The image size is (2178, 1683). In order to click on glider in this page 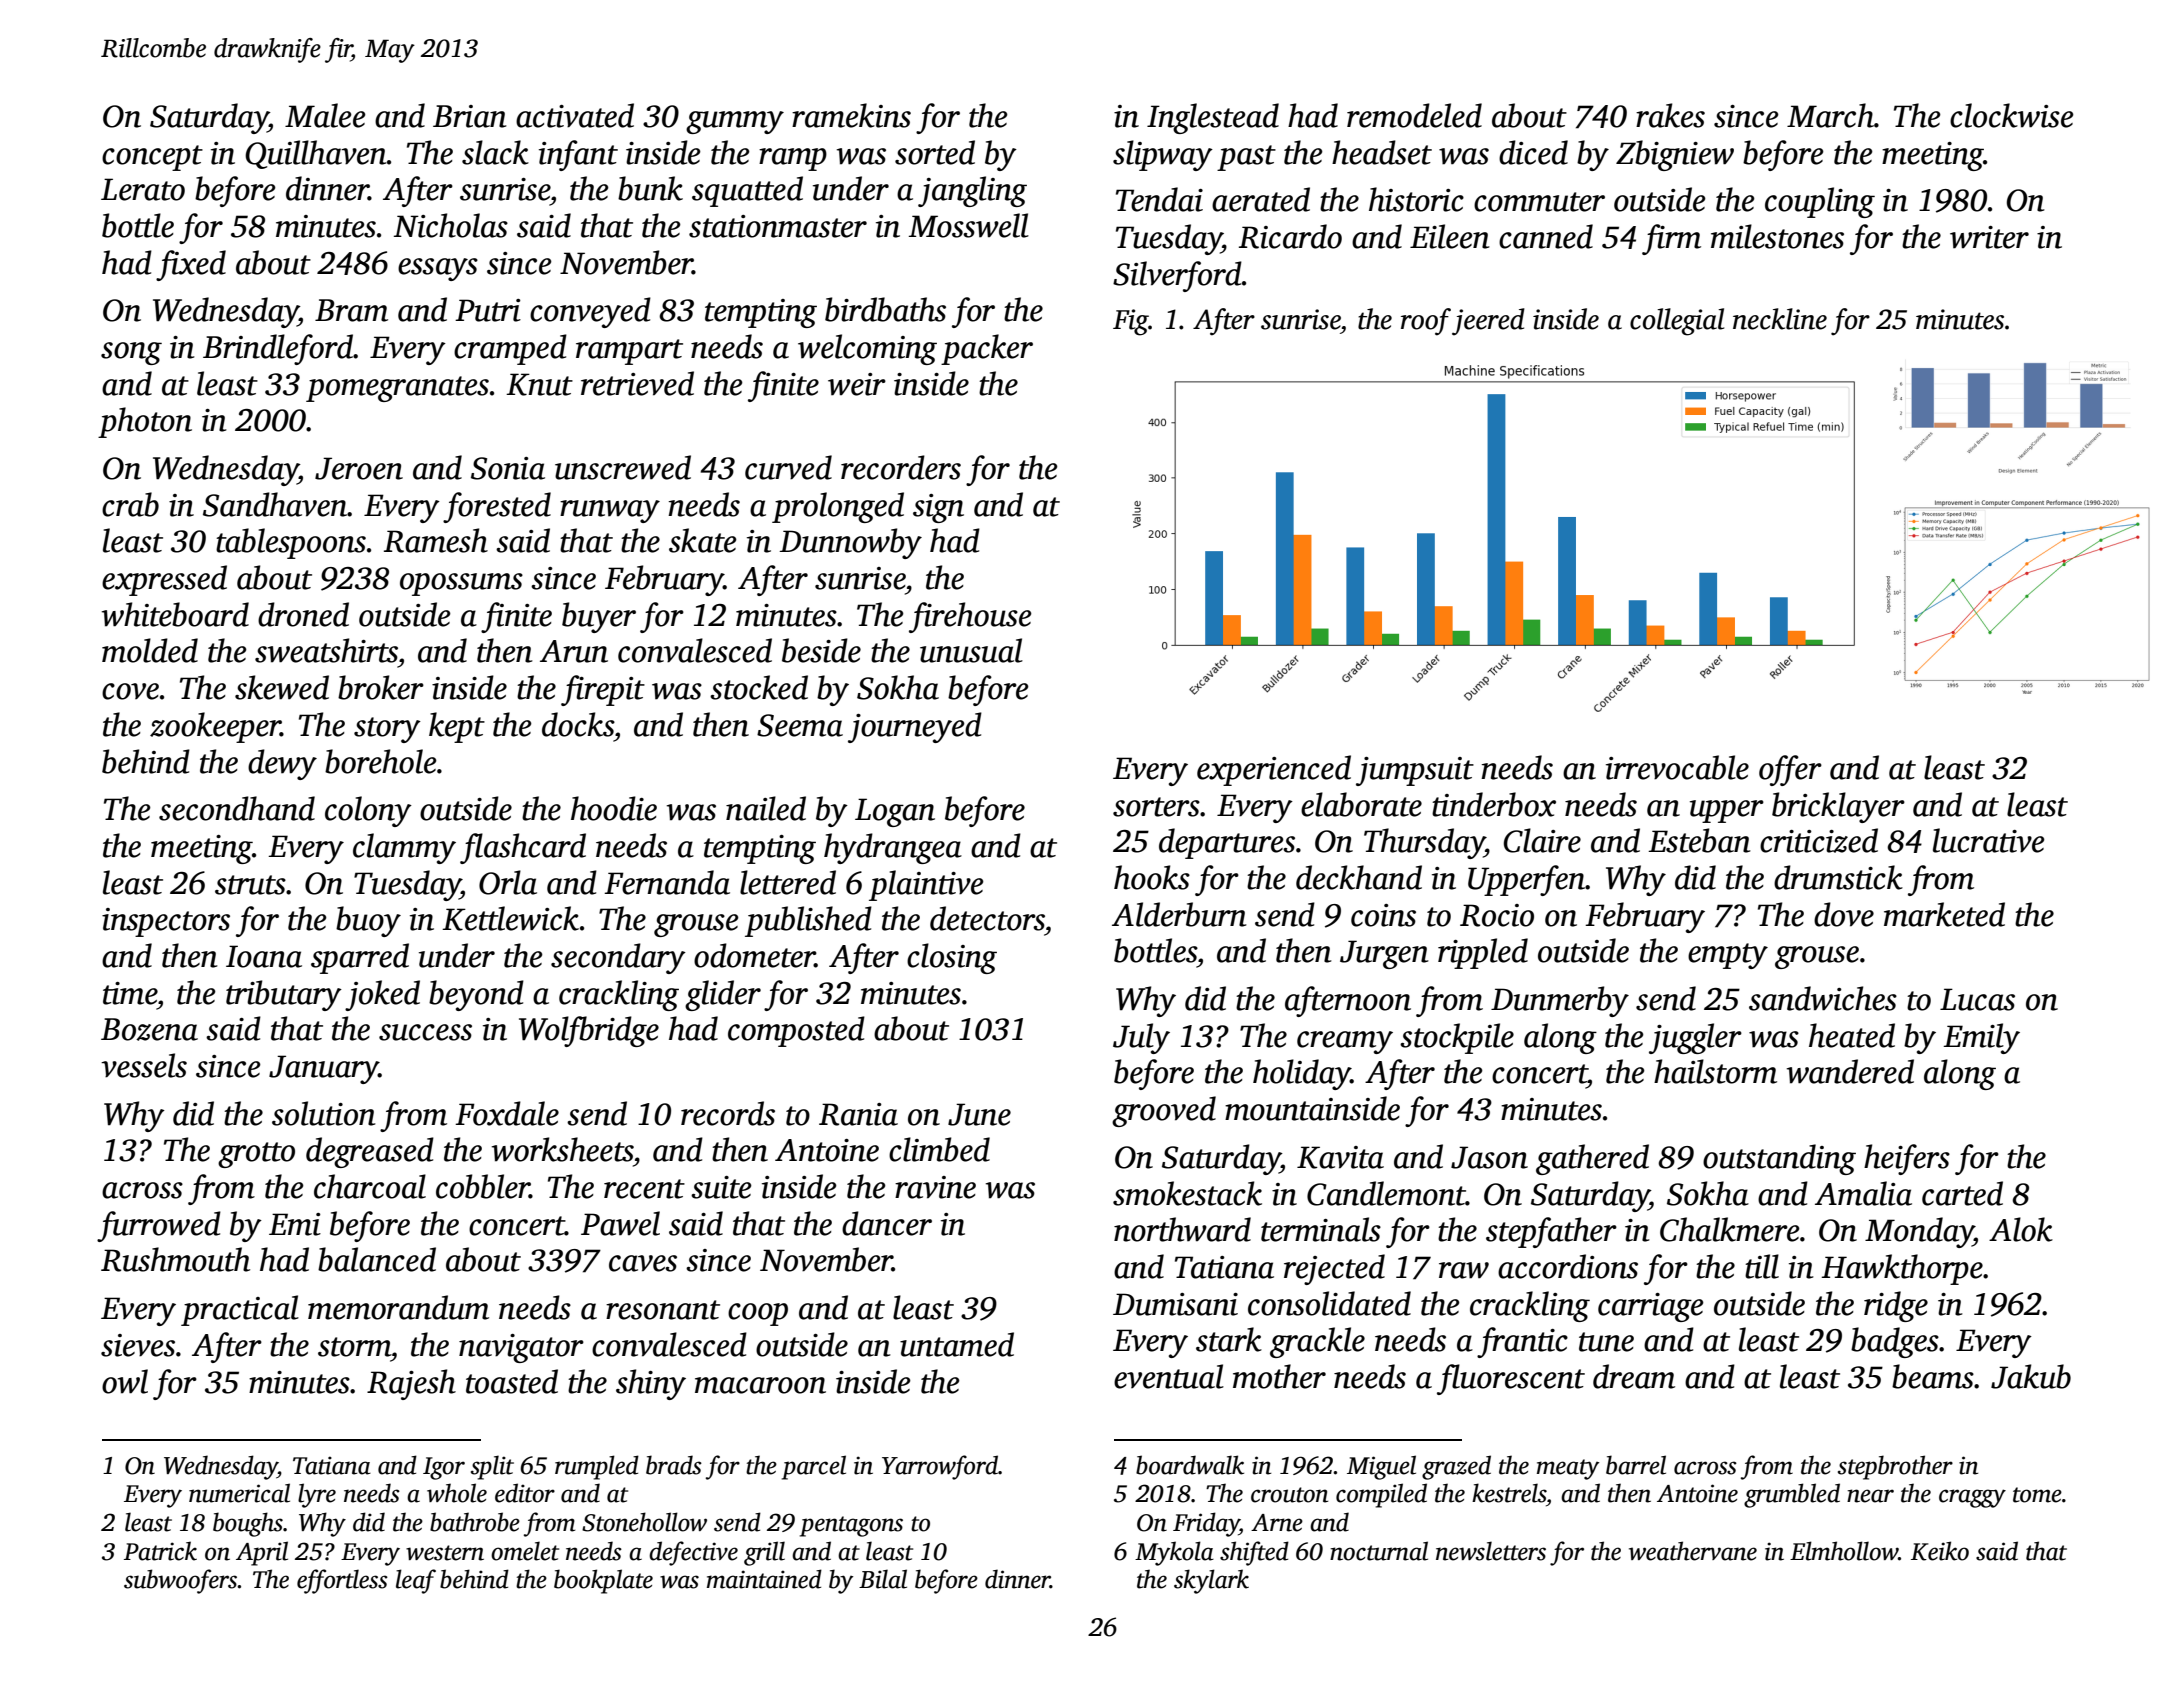, I will do `click(723, 995)`.
